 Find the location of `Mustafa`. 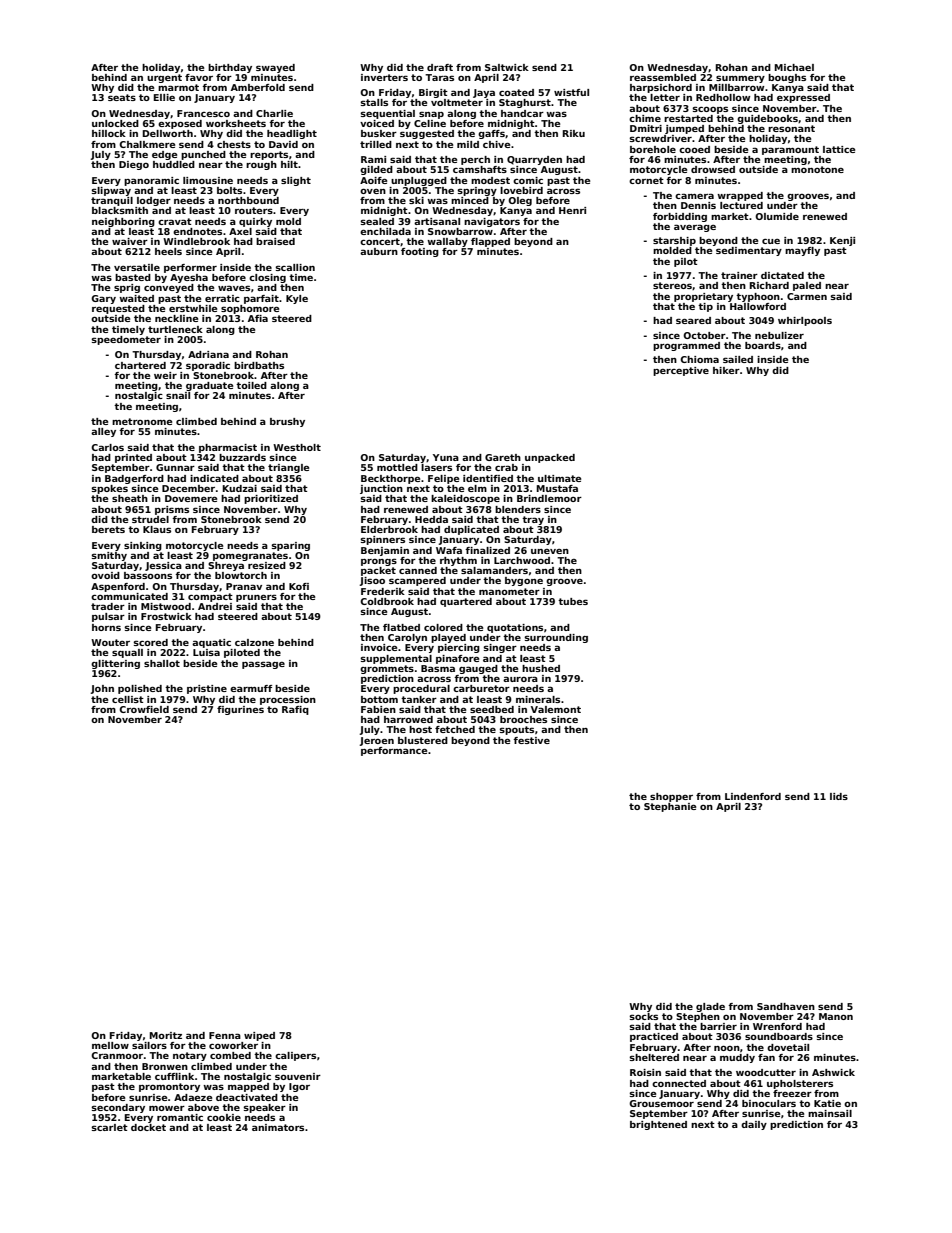

Mustafa is located at coordinates (557, 488).
